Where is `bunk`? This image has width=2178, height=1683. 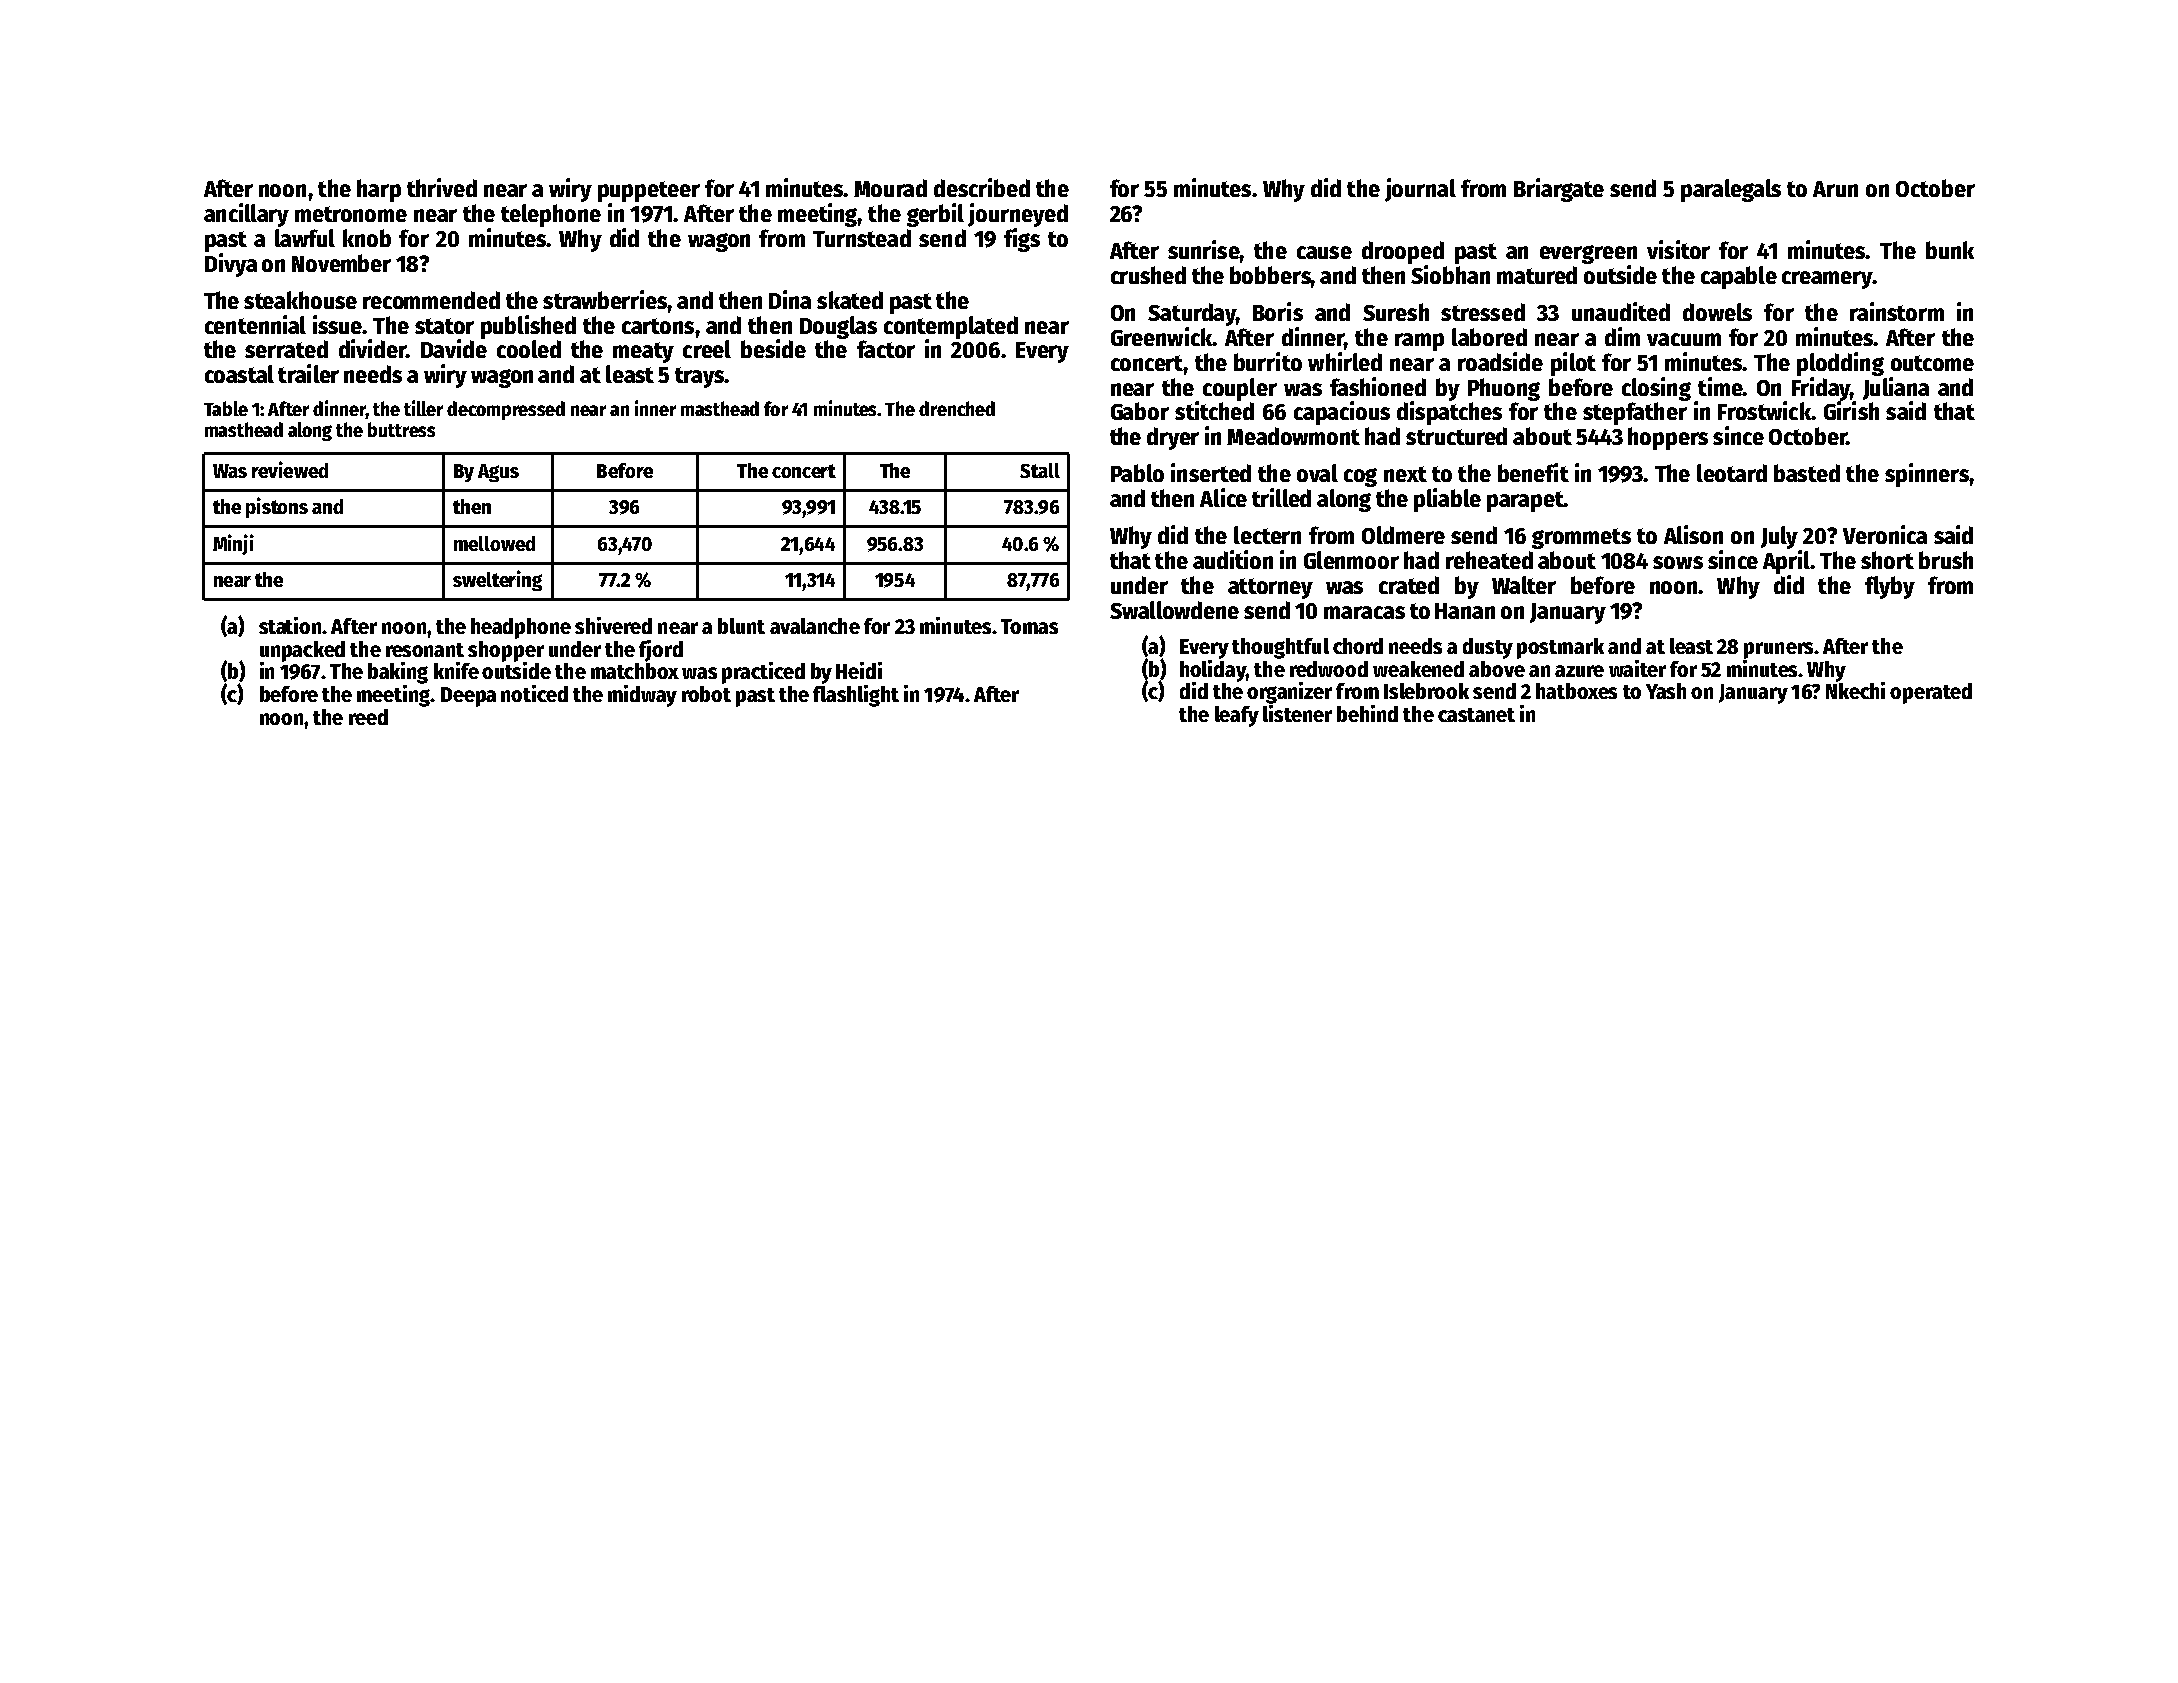 bunk is located at coordinates (1950, 250).
